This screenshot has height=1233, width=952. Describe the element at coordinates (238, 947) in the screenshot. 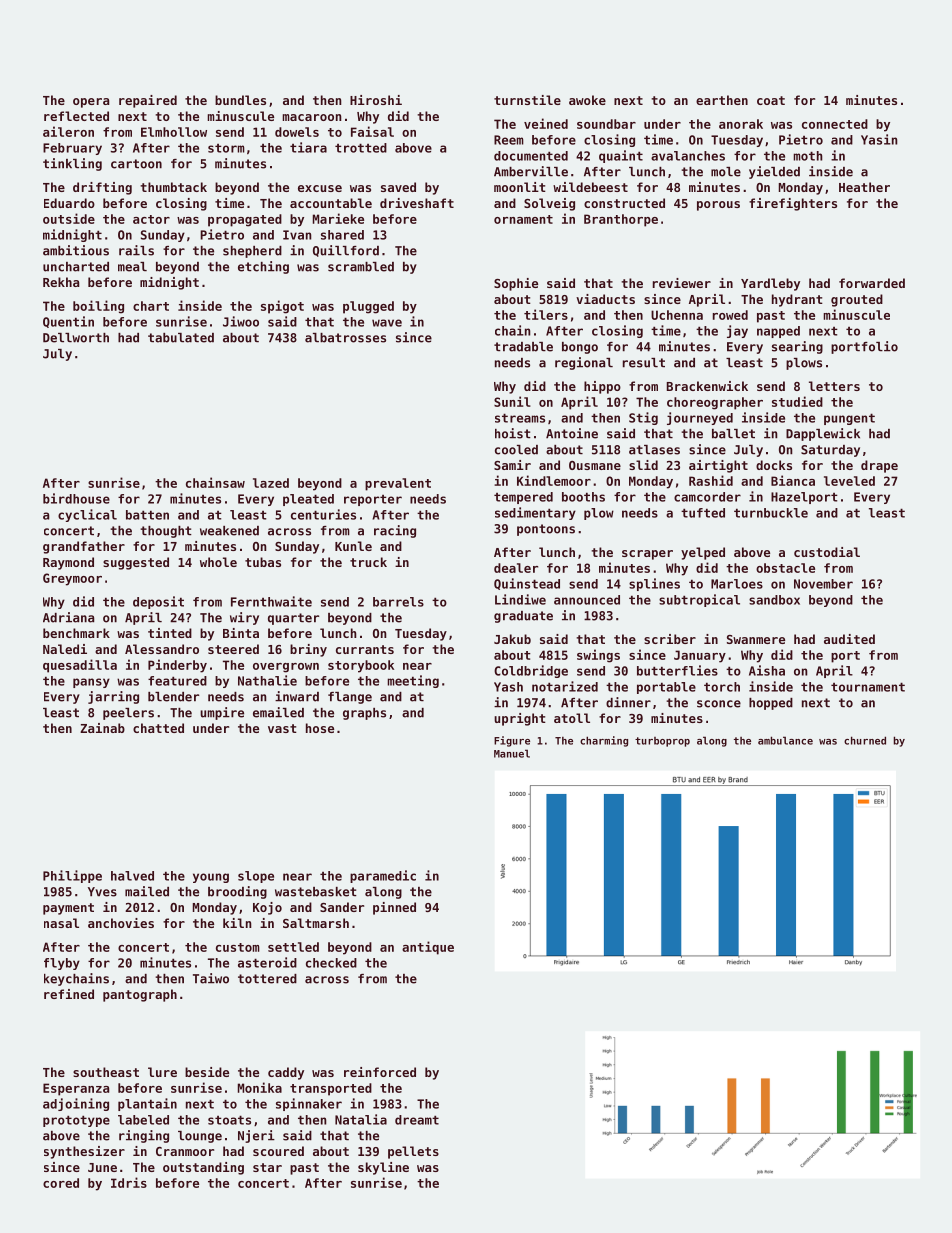

I see `custom` at that location.
